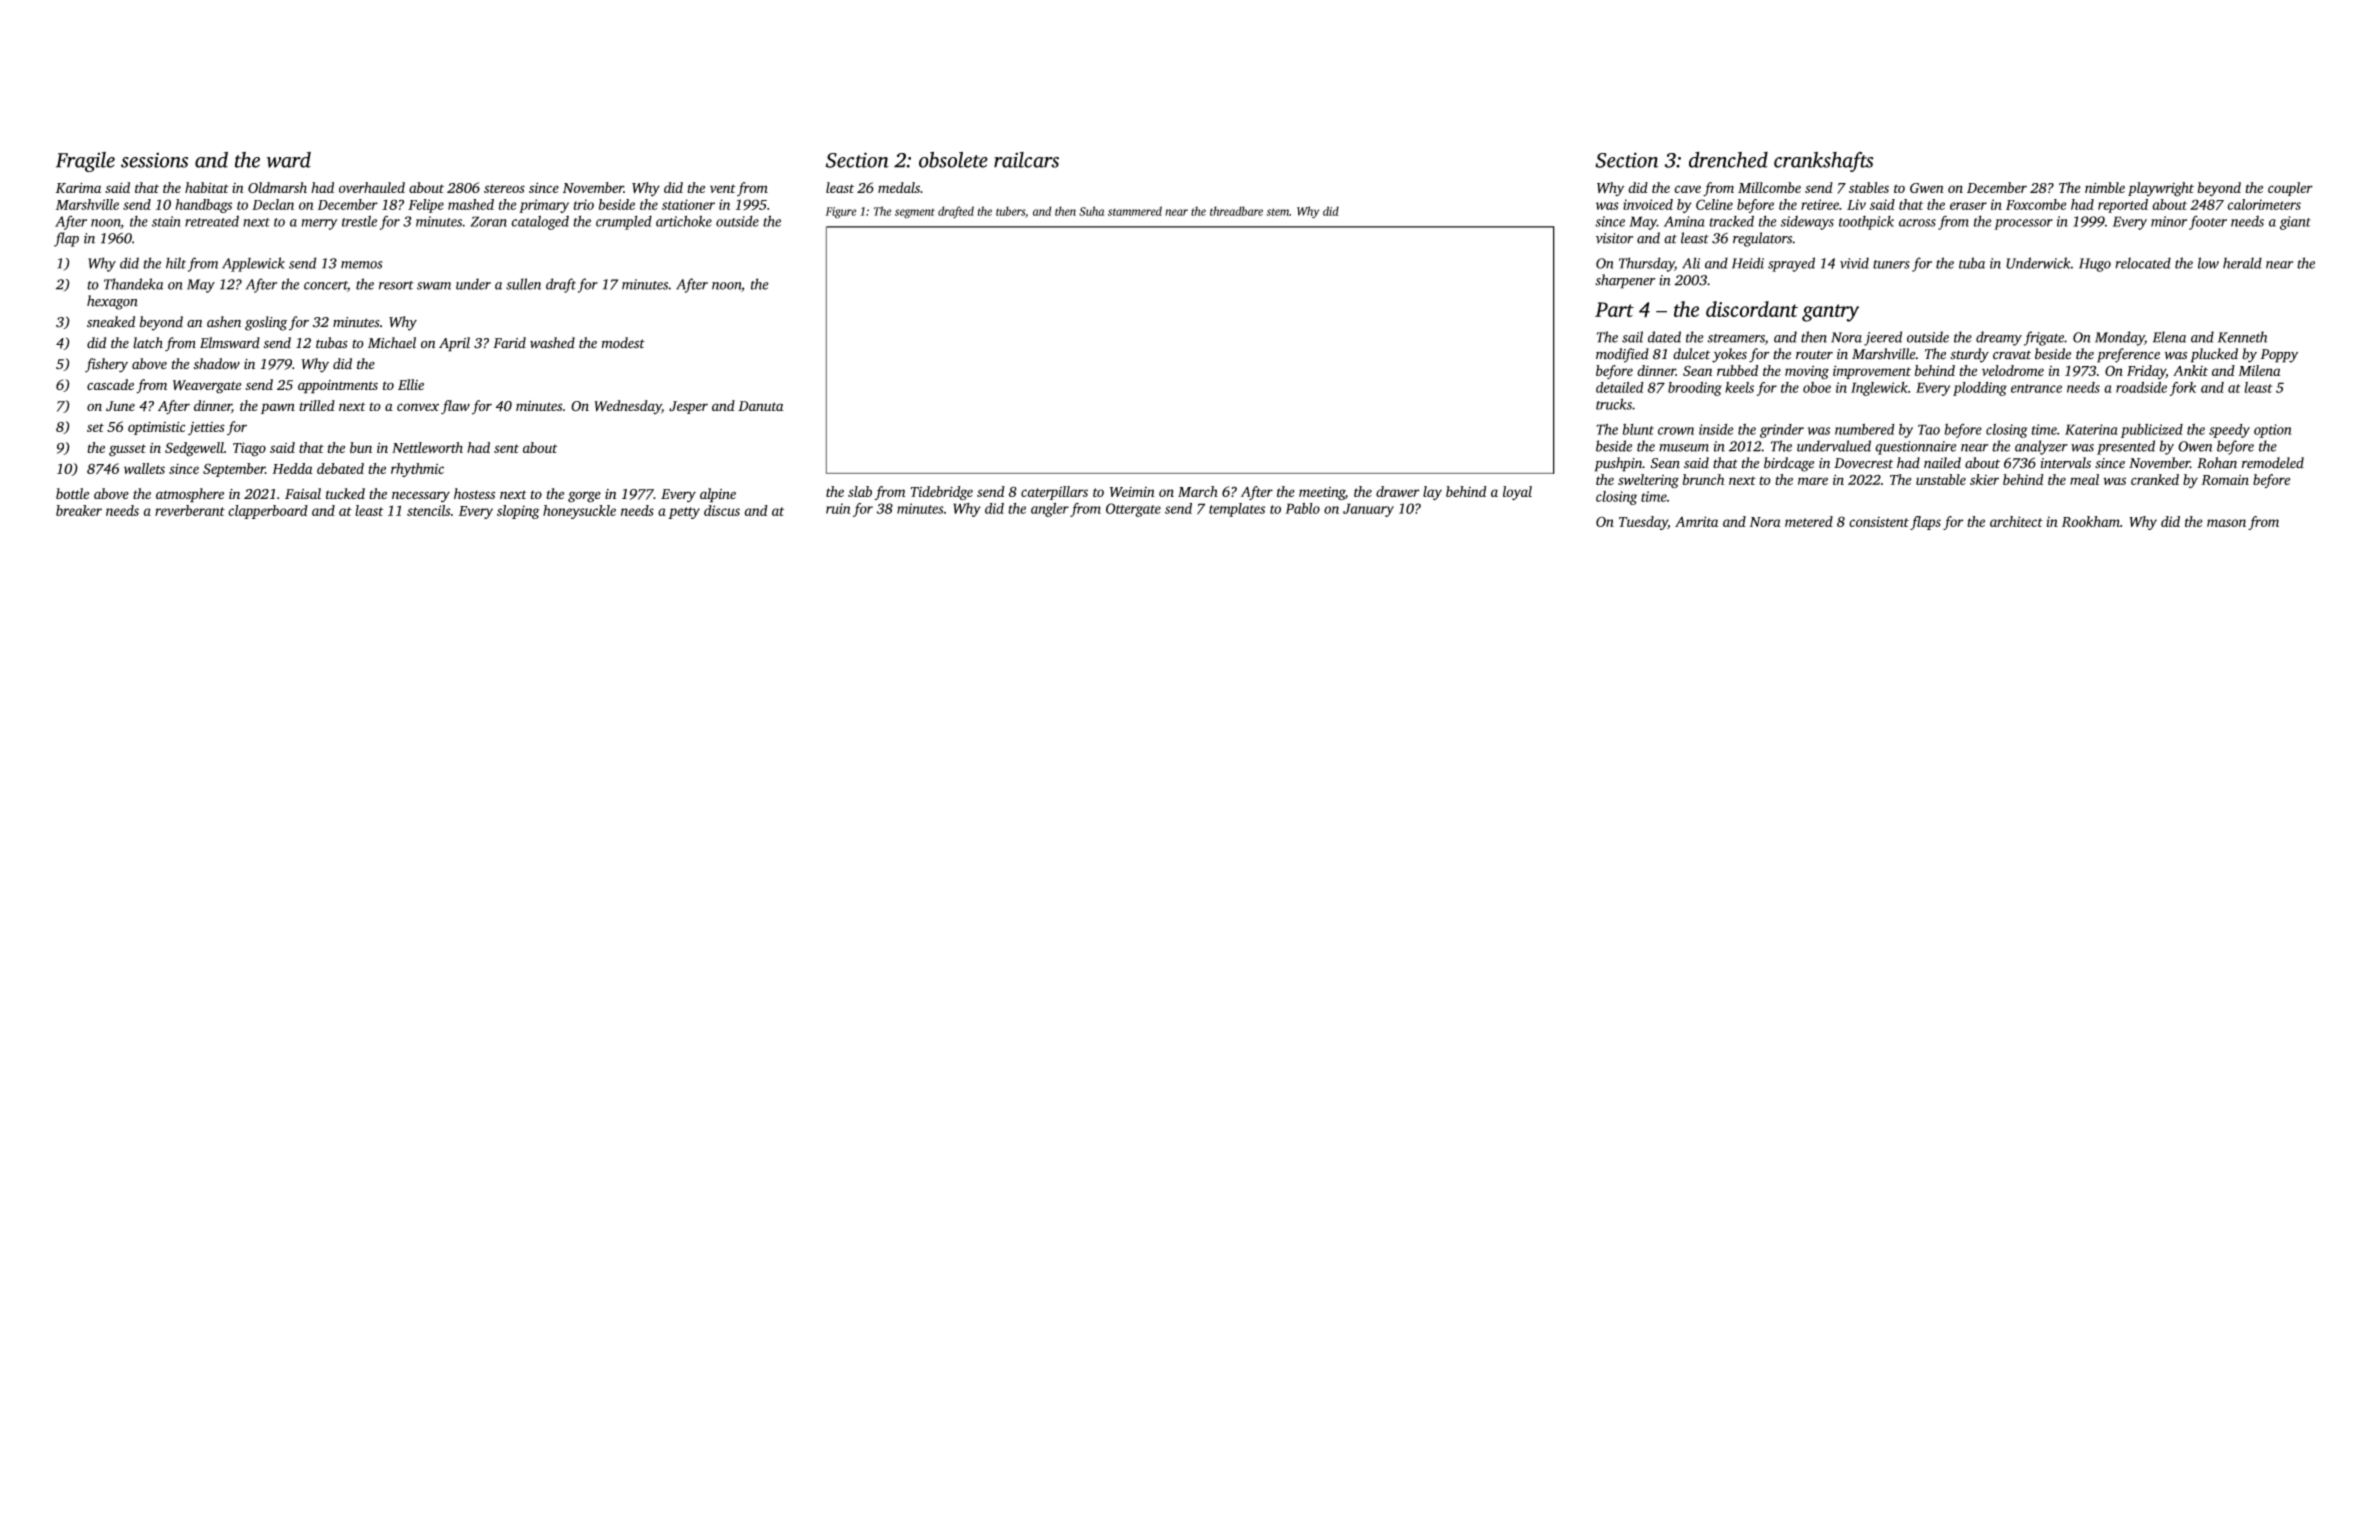 This document has height=1540, width=2380. I want to click on detailed, so click(1620, 387).
